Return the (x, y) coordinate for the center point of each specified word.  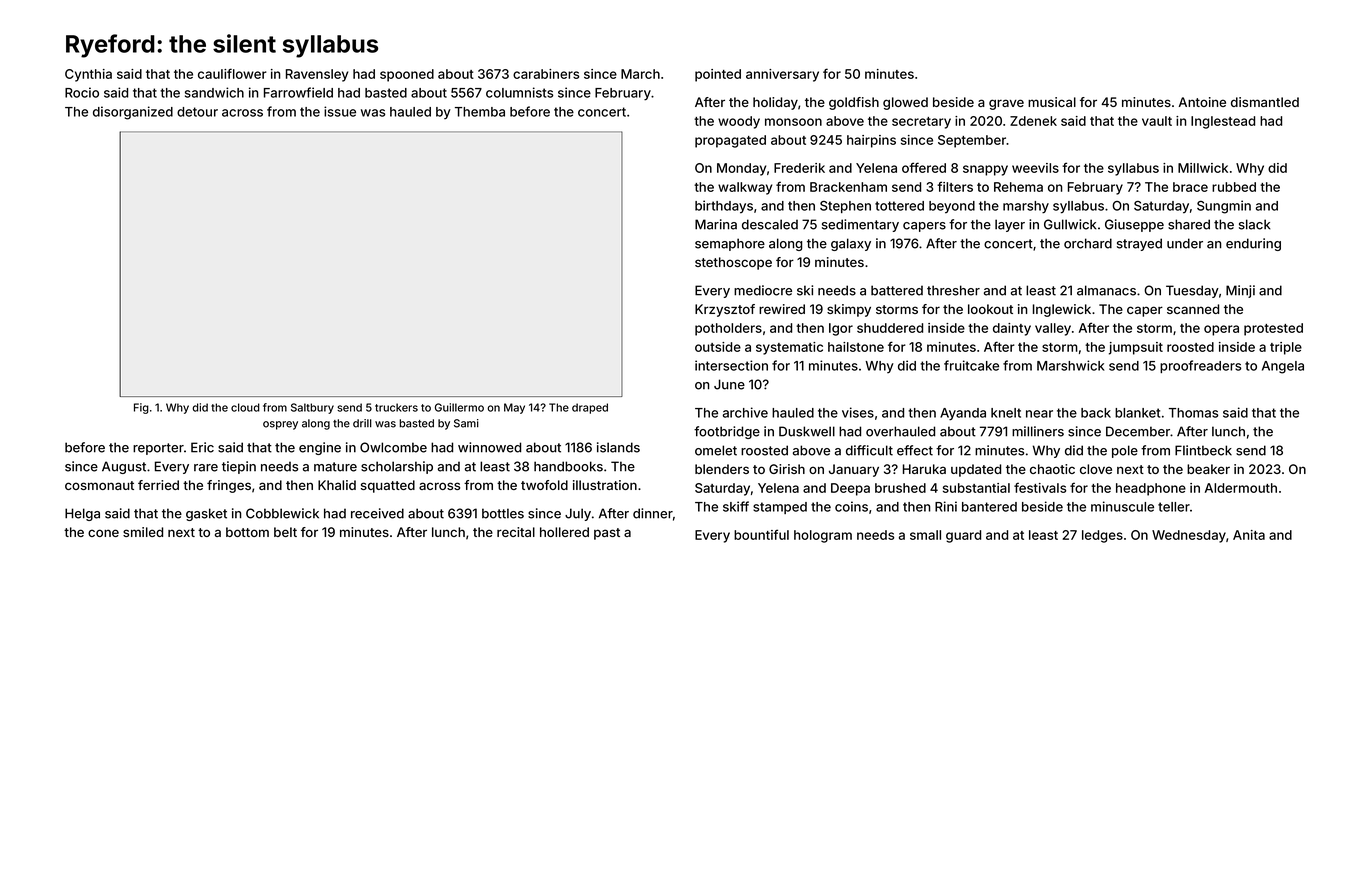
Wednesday (1189, 536)
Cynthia (88, 75)
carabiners (546, 74)
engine (320, 448)
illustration (605, 485)
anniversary (782, 75)
